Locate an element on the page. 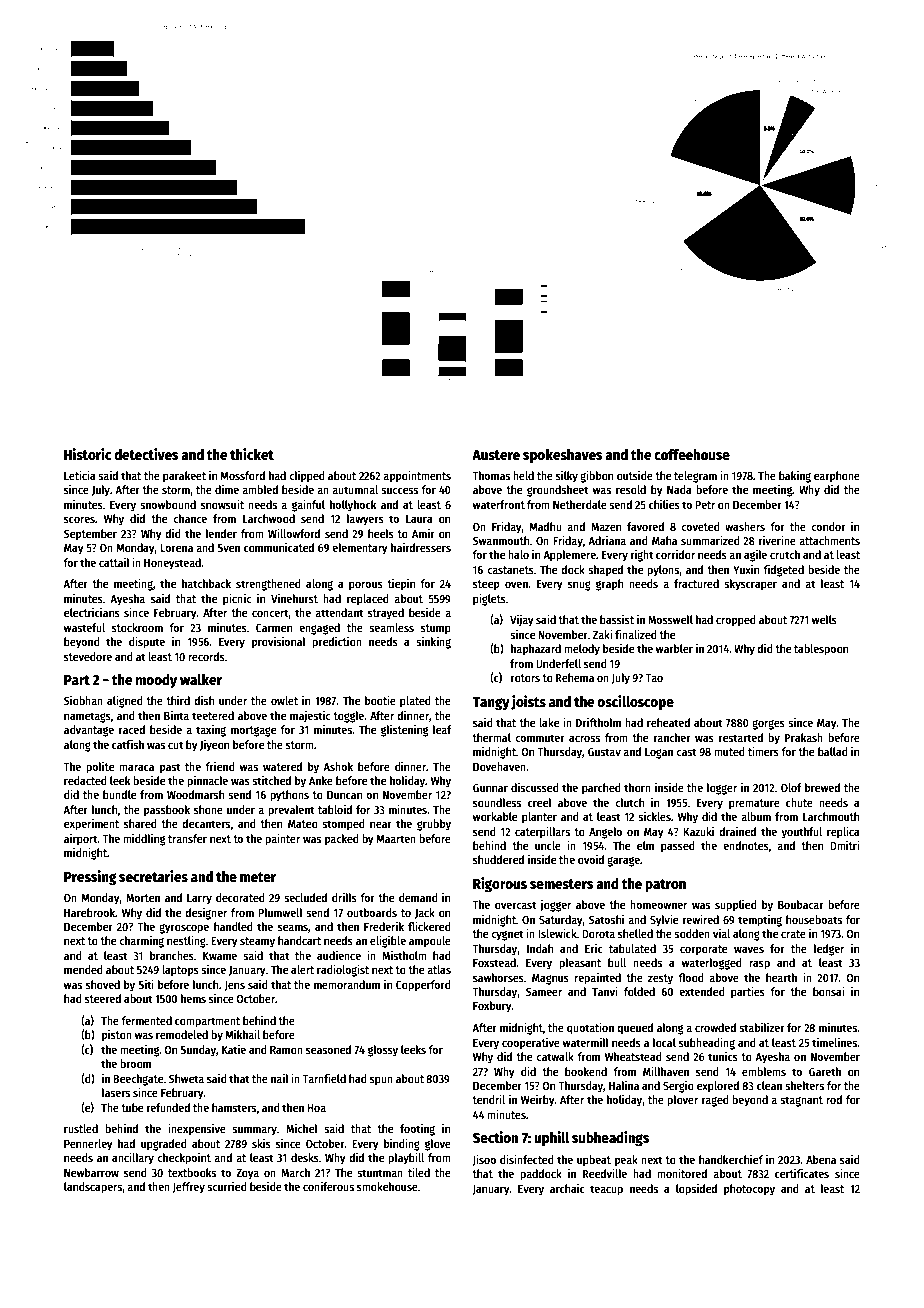 The width and height of the image is (924, 1308). airport is located at coordinates (81, 840).
